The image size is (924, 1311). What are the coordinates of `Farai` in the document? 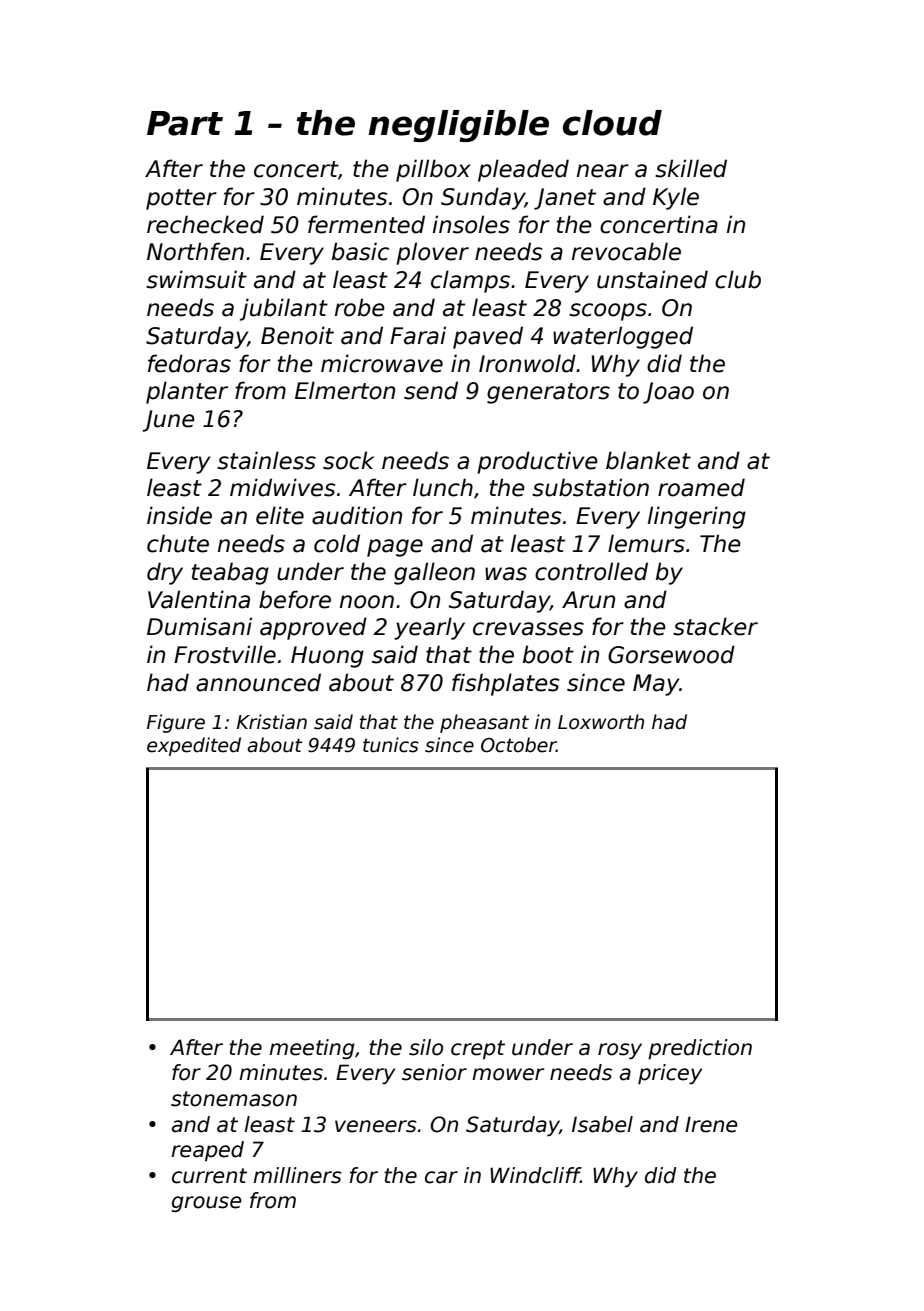 It's located at (418, 335).
